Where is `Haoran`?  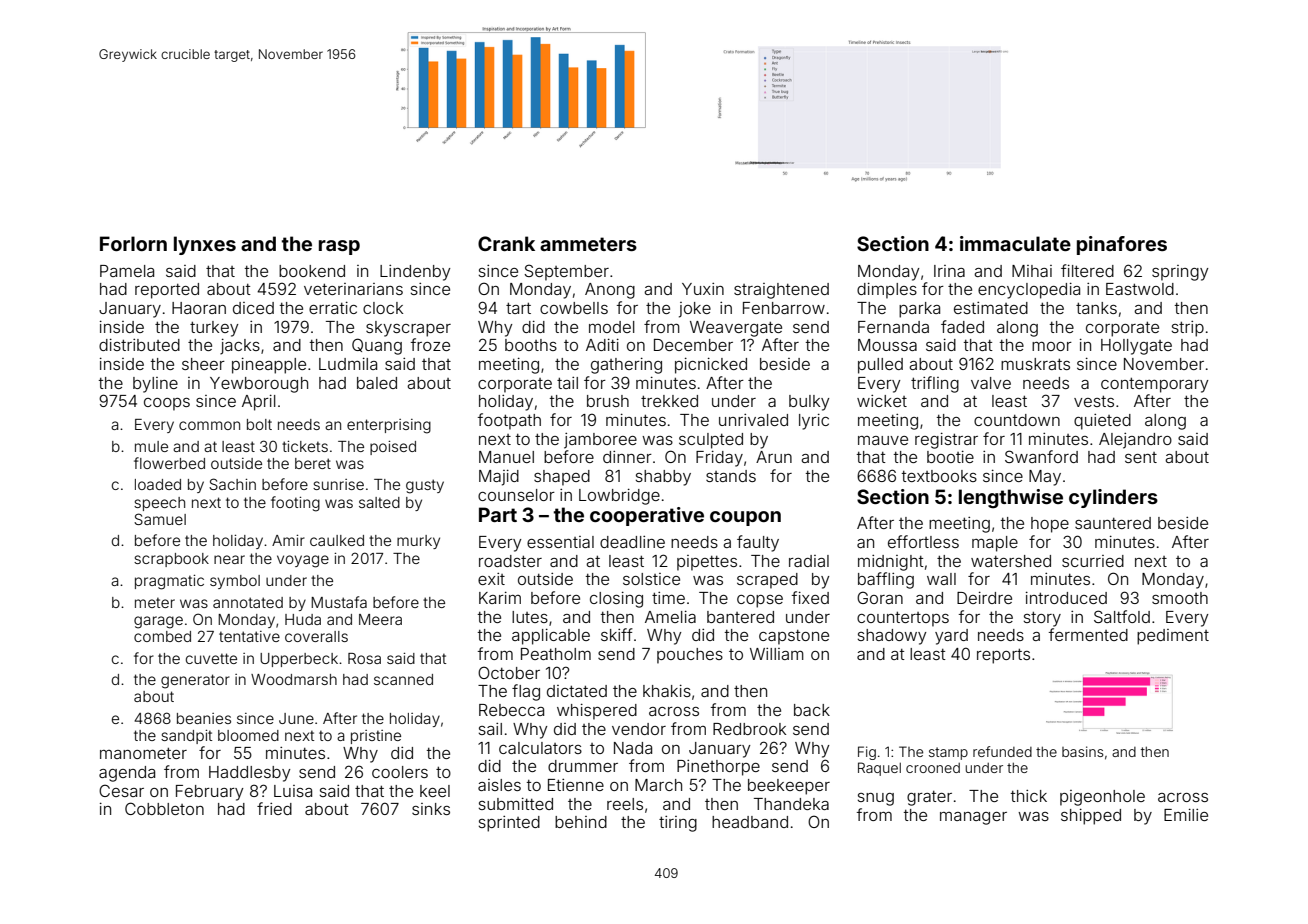
Haoran is located at coordinates (199, 308).
